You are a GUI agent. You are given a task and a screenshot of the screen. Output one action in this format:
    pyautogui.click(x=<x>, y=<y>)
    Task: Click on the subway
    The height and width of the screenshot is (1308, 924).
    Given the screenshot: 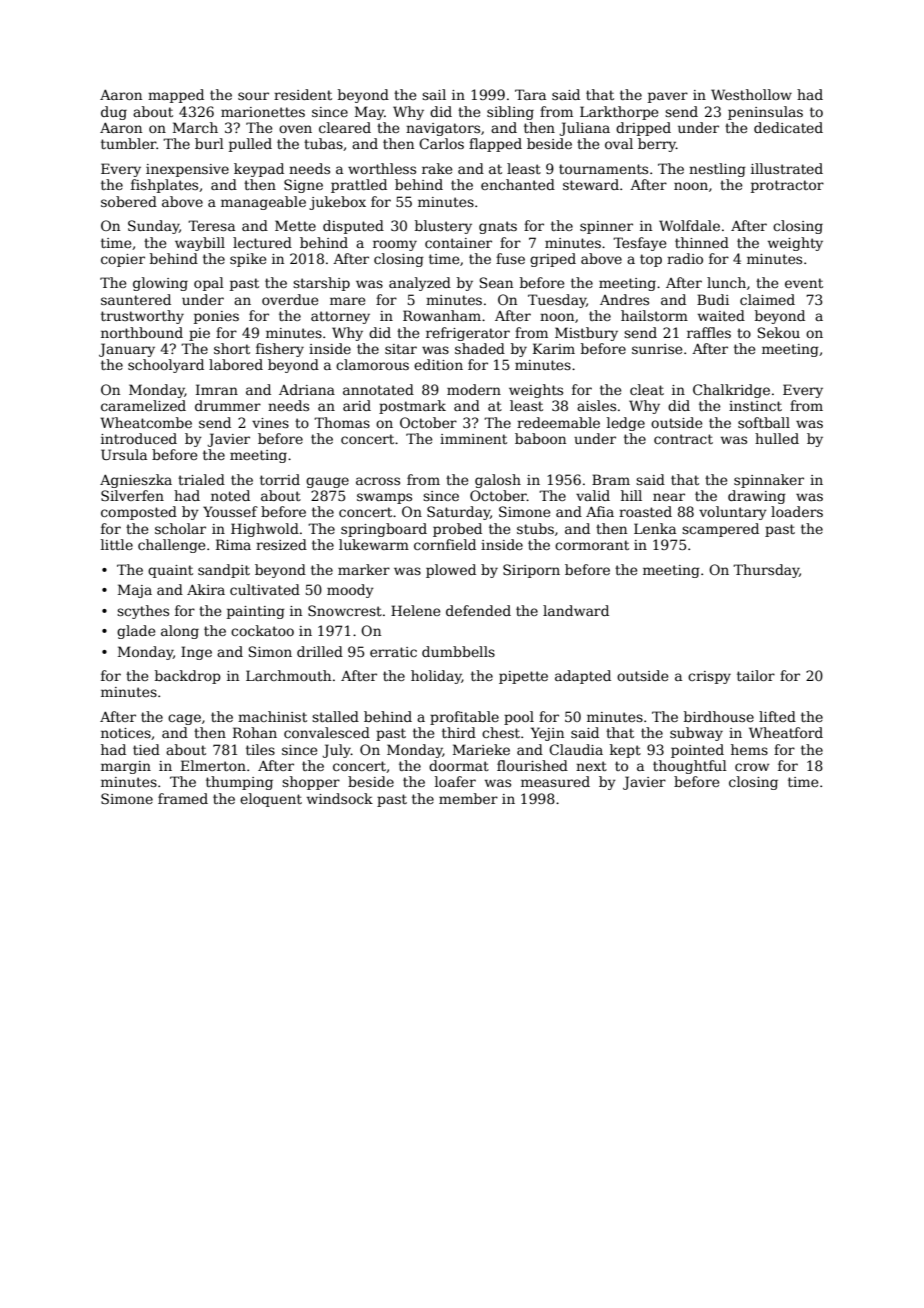 What is the action you would take?
    pyautogui.click(x=696, y=734)
